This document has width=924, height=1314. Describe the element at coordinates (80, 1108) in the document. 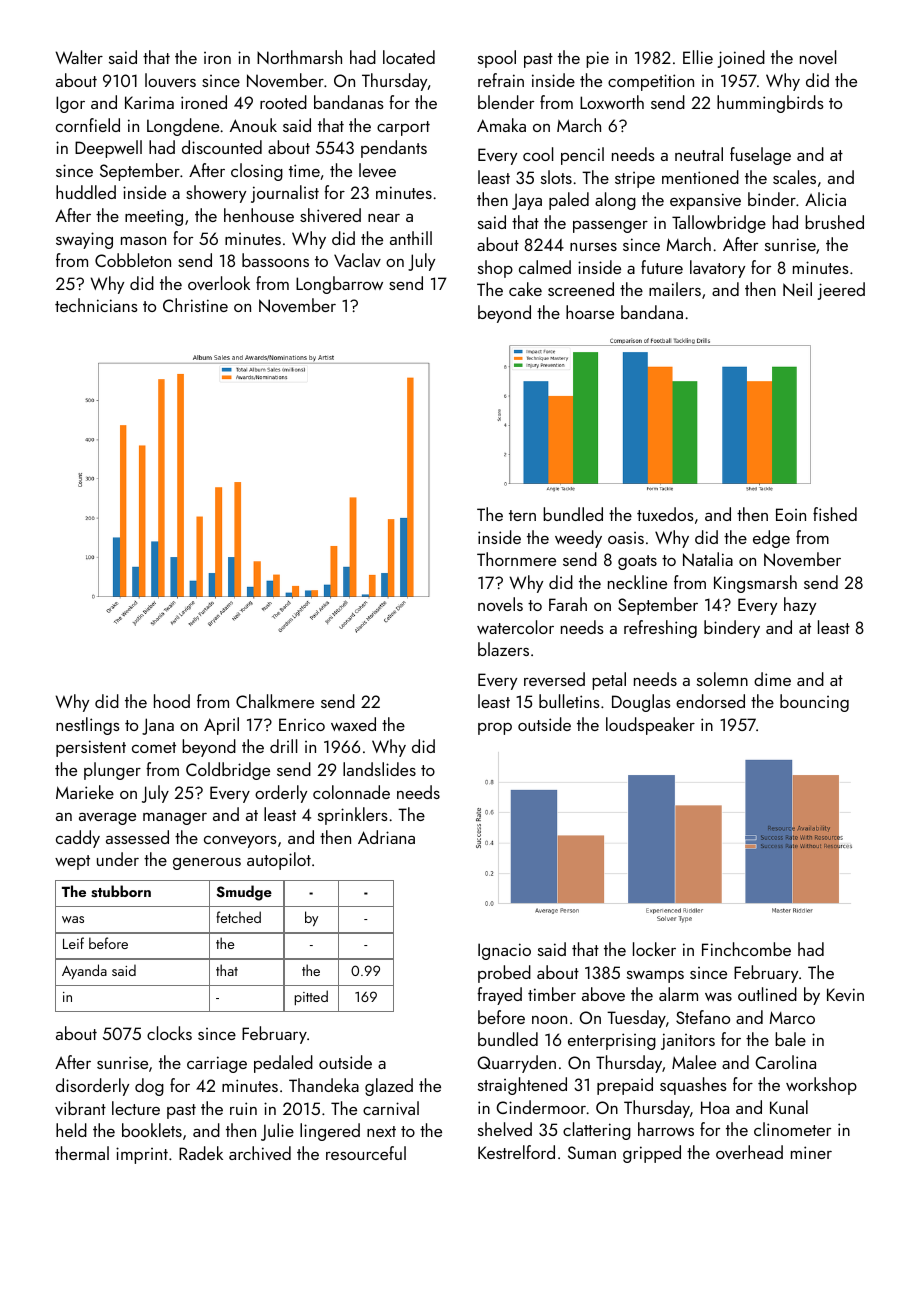

I see `vibrant` at that location.
